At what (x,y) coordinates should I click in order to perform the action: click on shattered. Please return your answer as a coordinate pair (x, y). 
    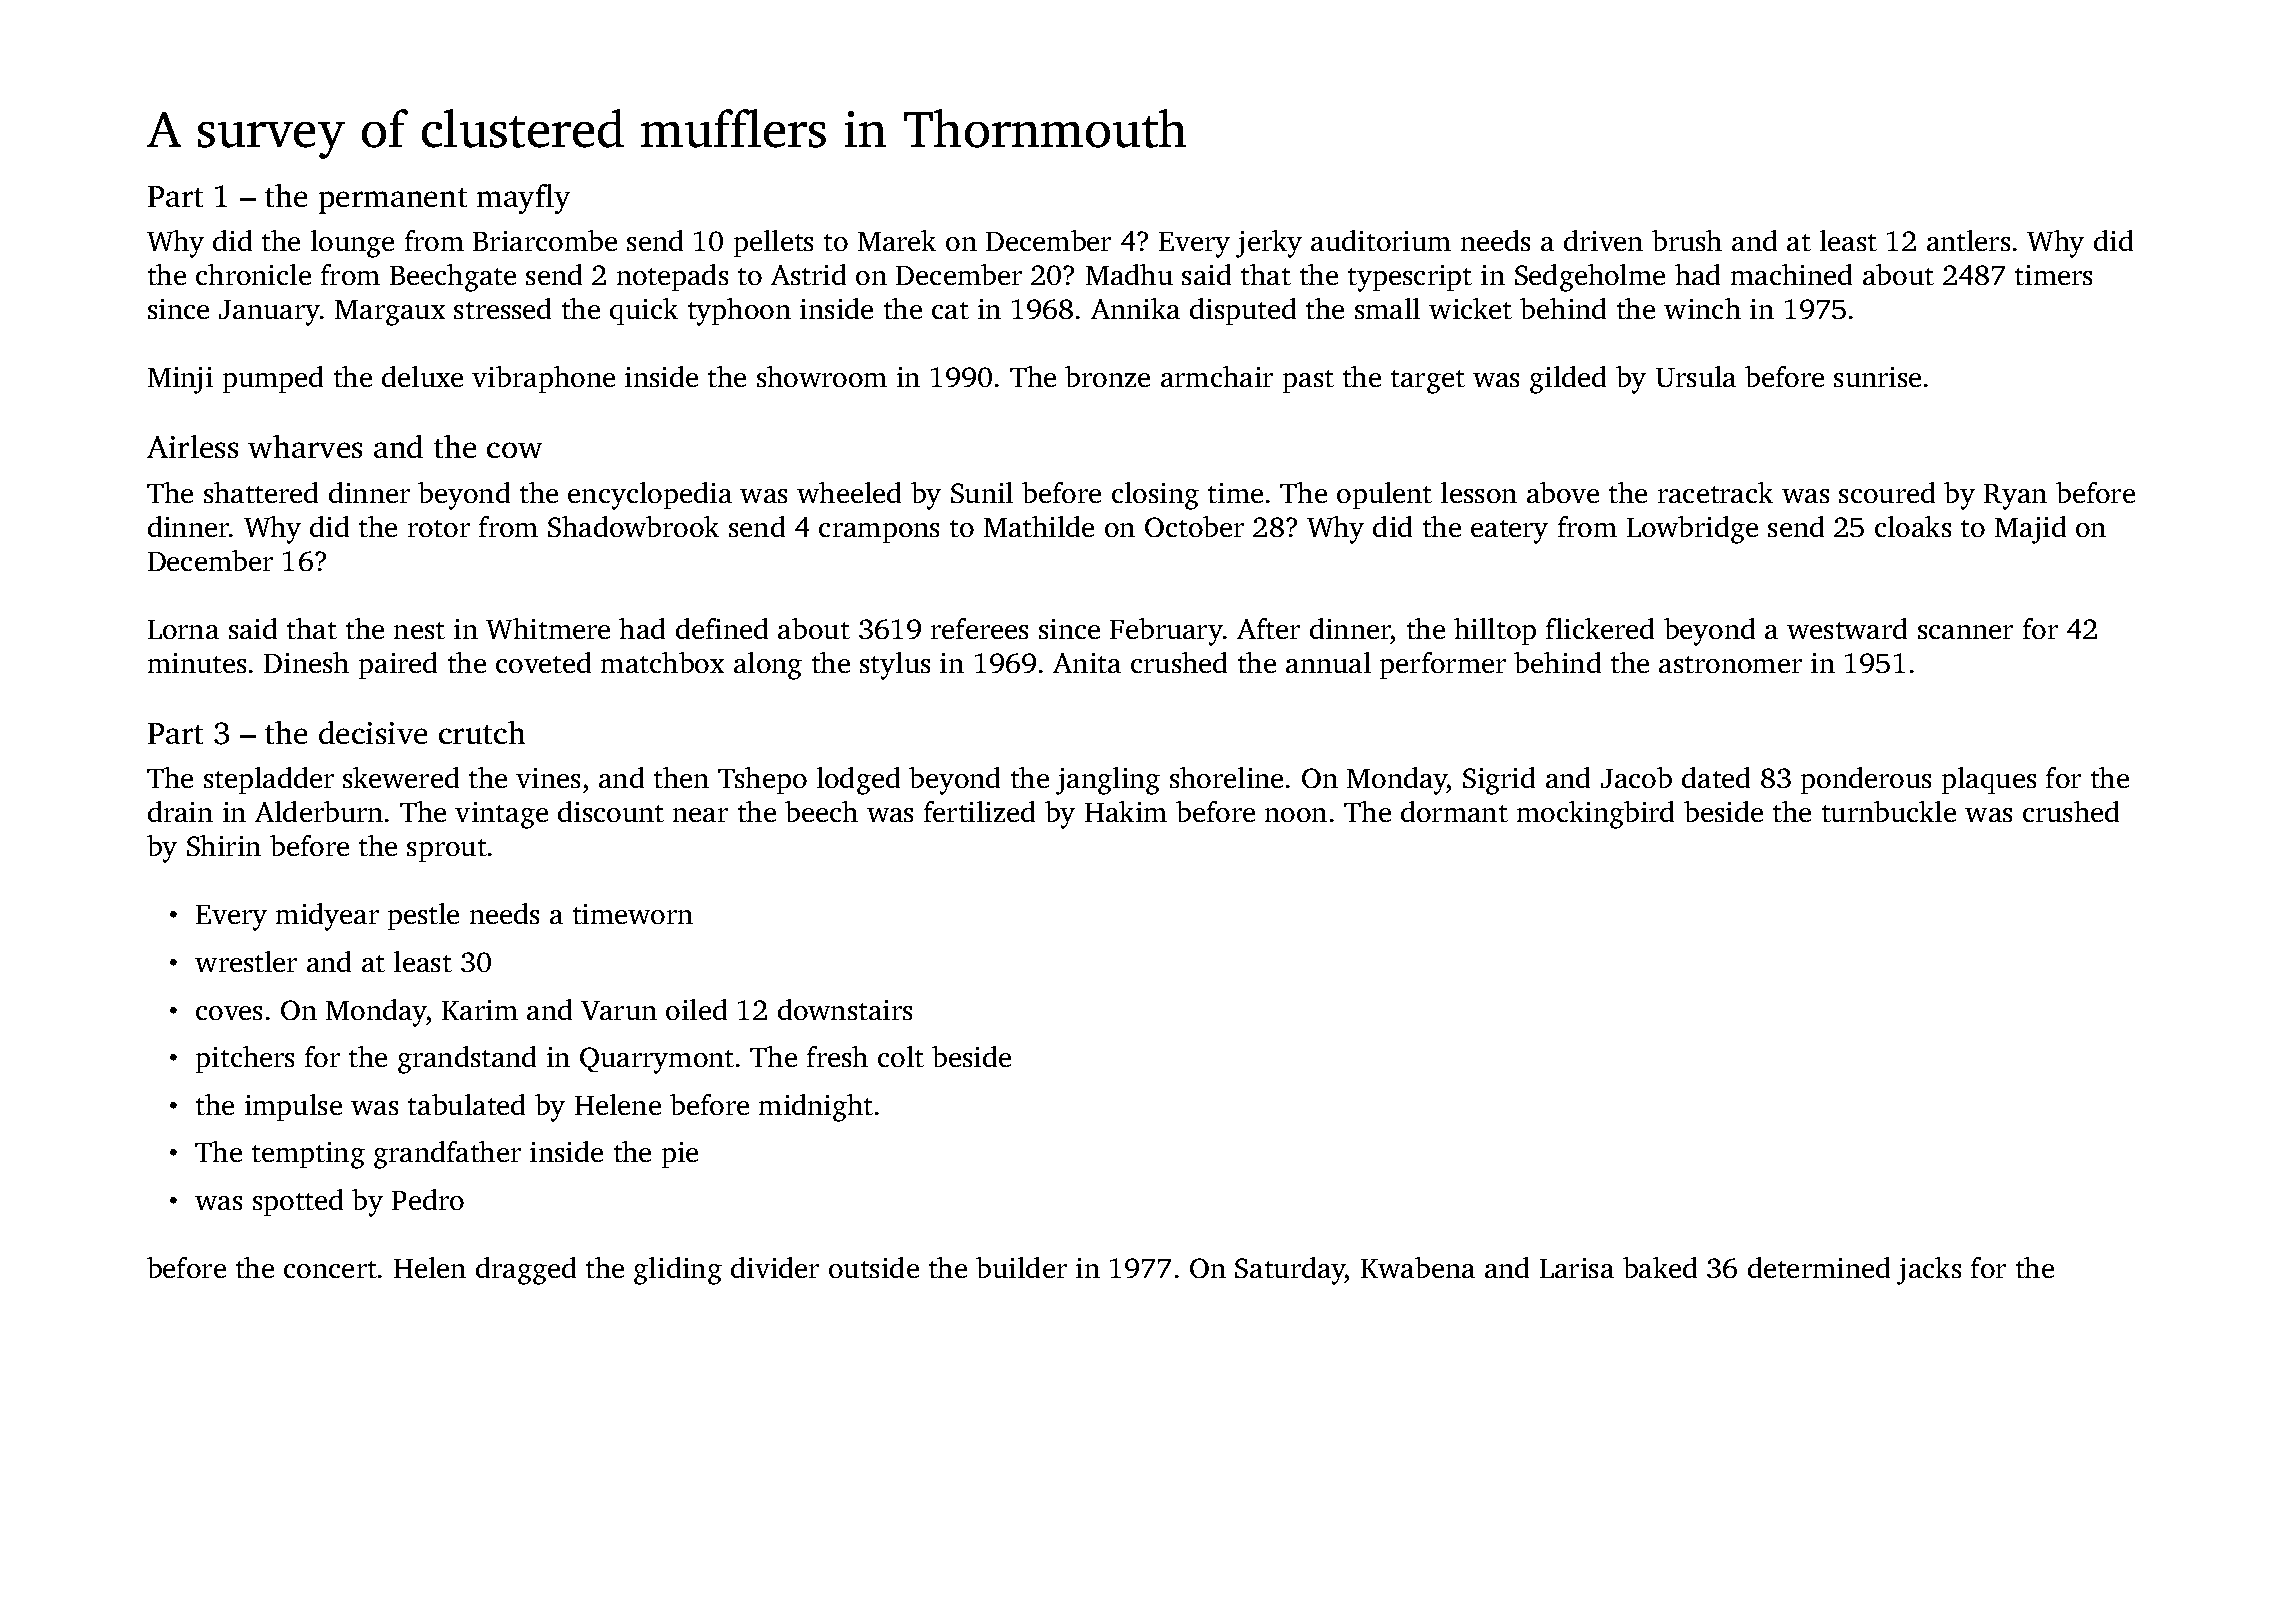
    Looking at the image, I should click on (261, 492).
